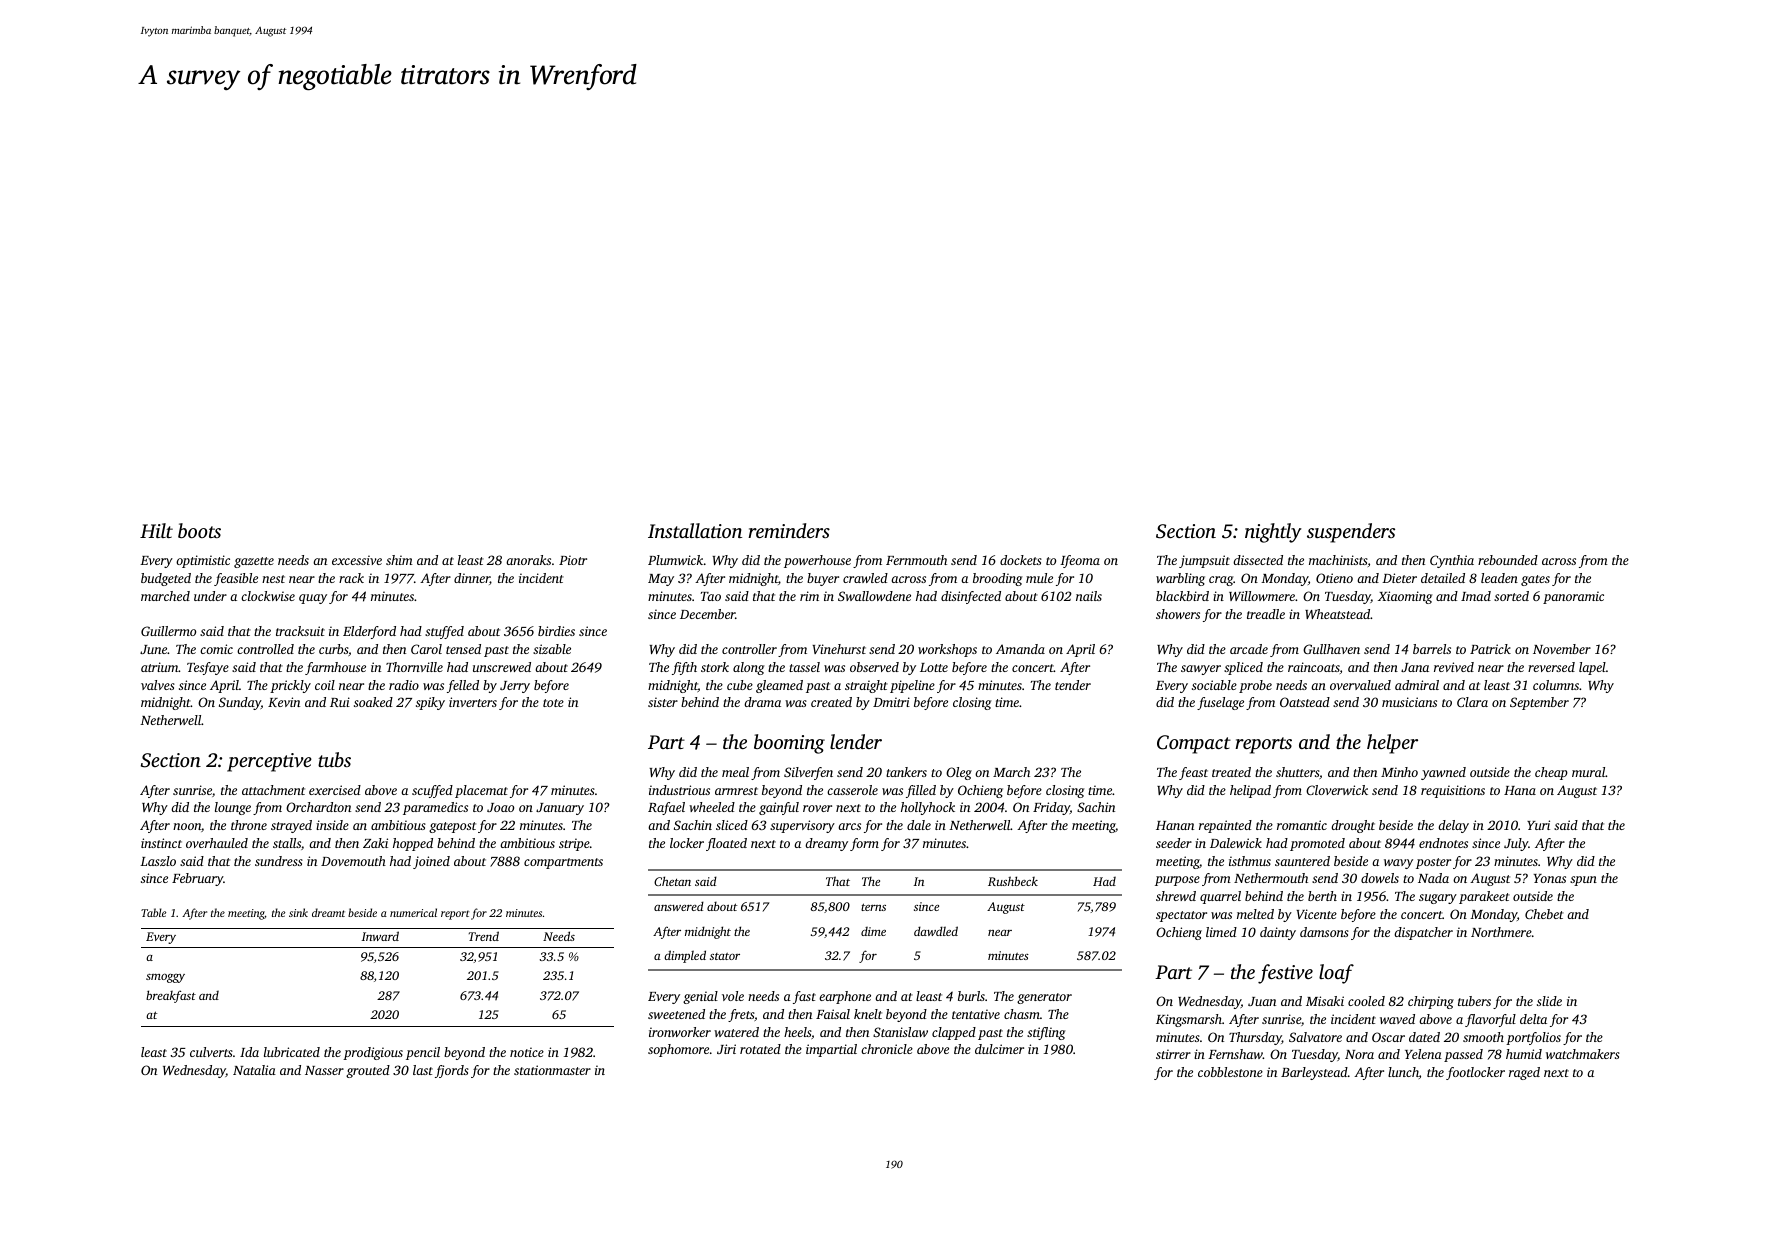 The height and width of the document is (1252, 1770). I want to click on smoggy, so click(165, 978).
